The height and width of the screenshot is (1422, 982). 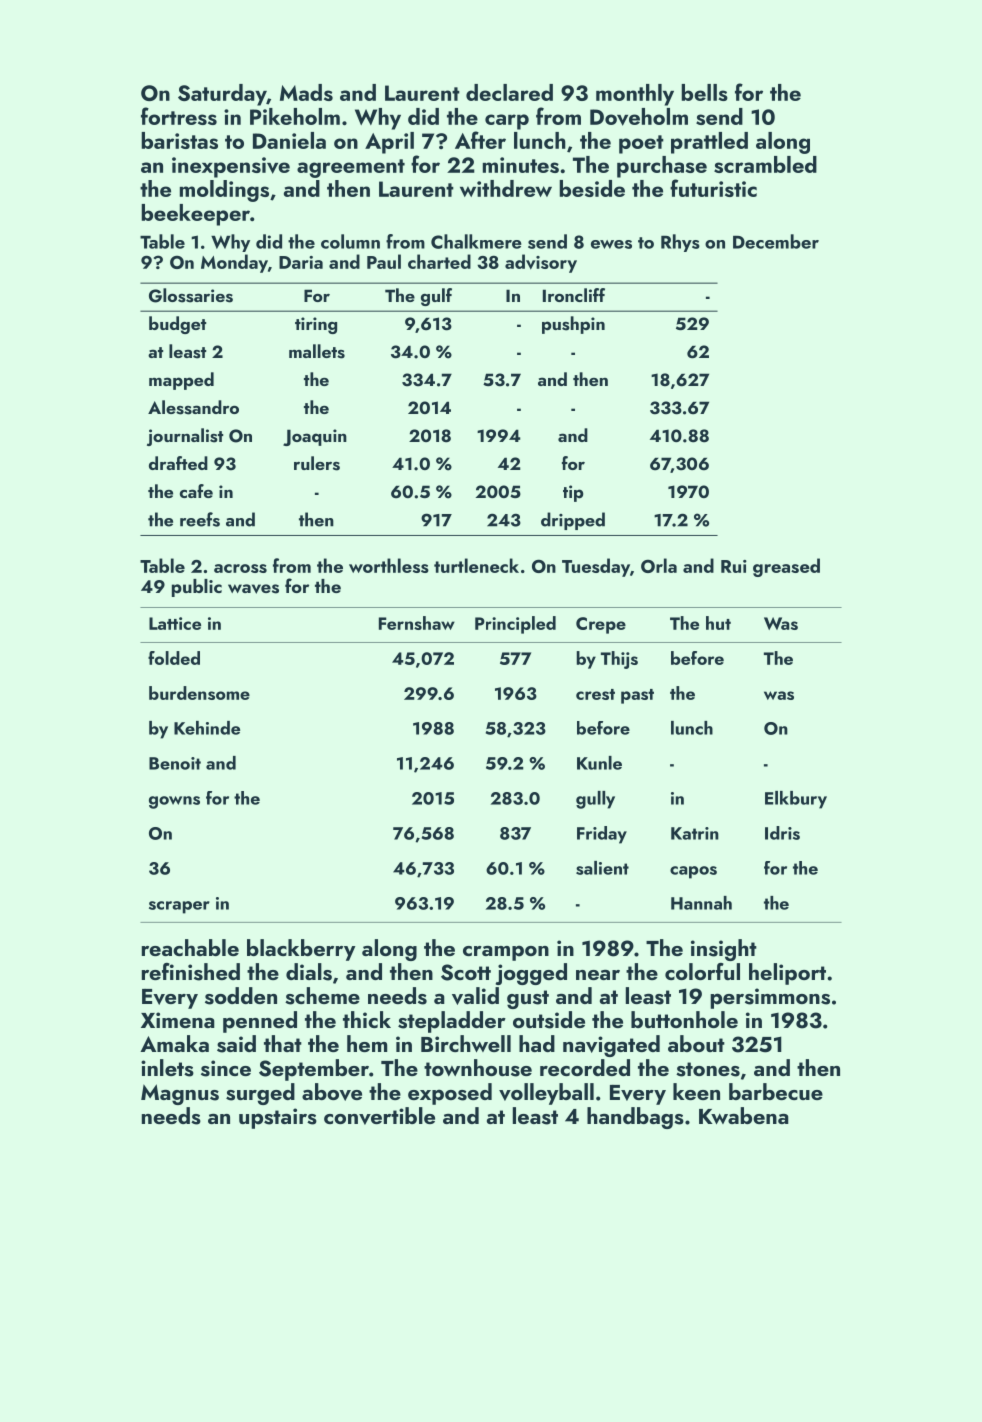 I want to click on rulers, so click(x=317, y=463).
